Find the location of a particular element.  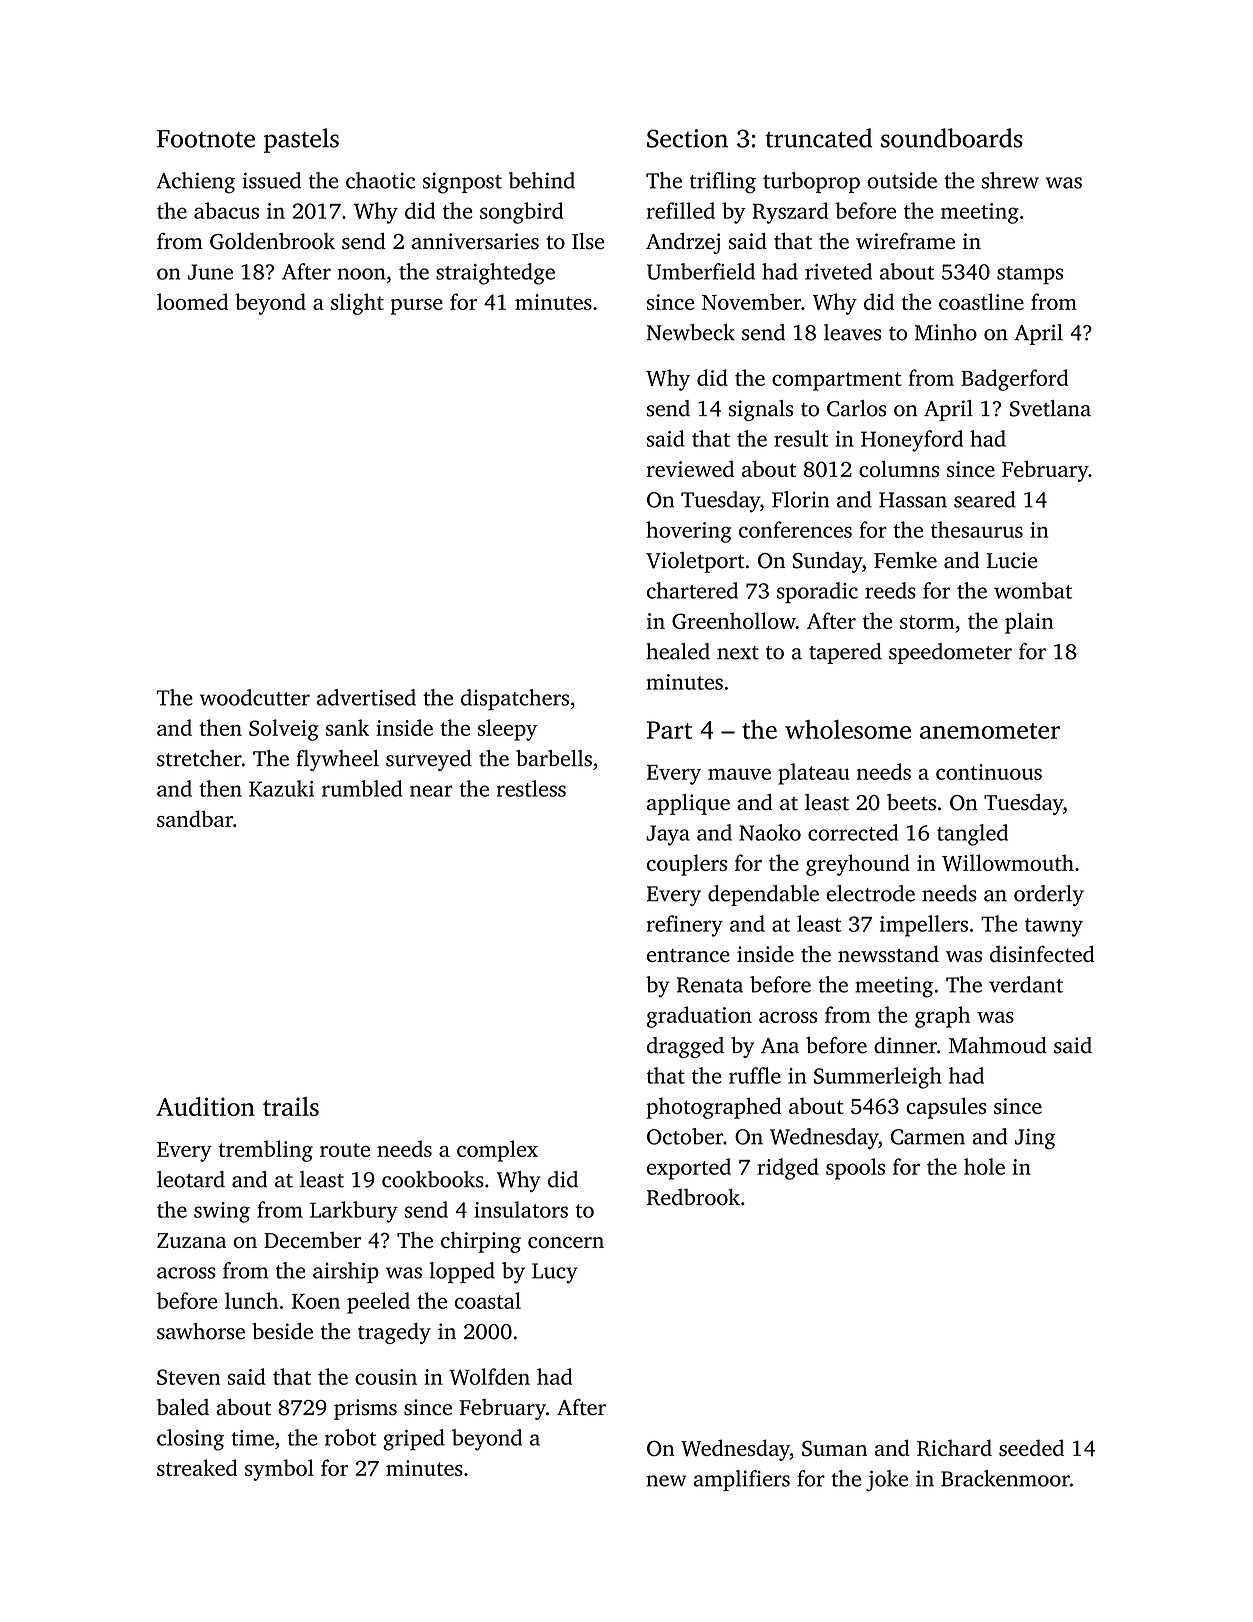

speedometer is located at coordinates (950, 653).
